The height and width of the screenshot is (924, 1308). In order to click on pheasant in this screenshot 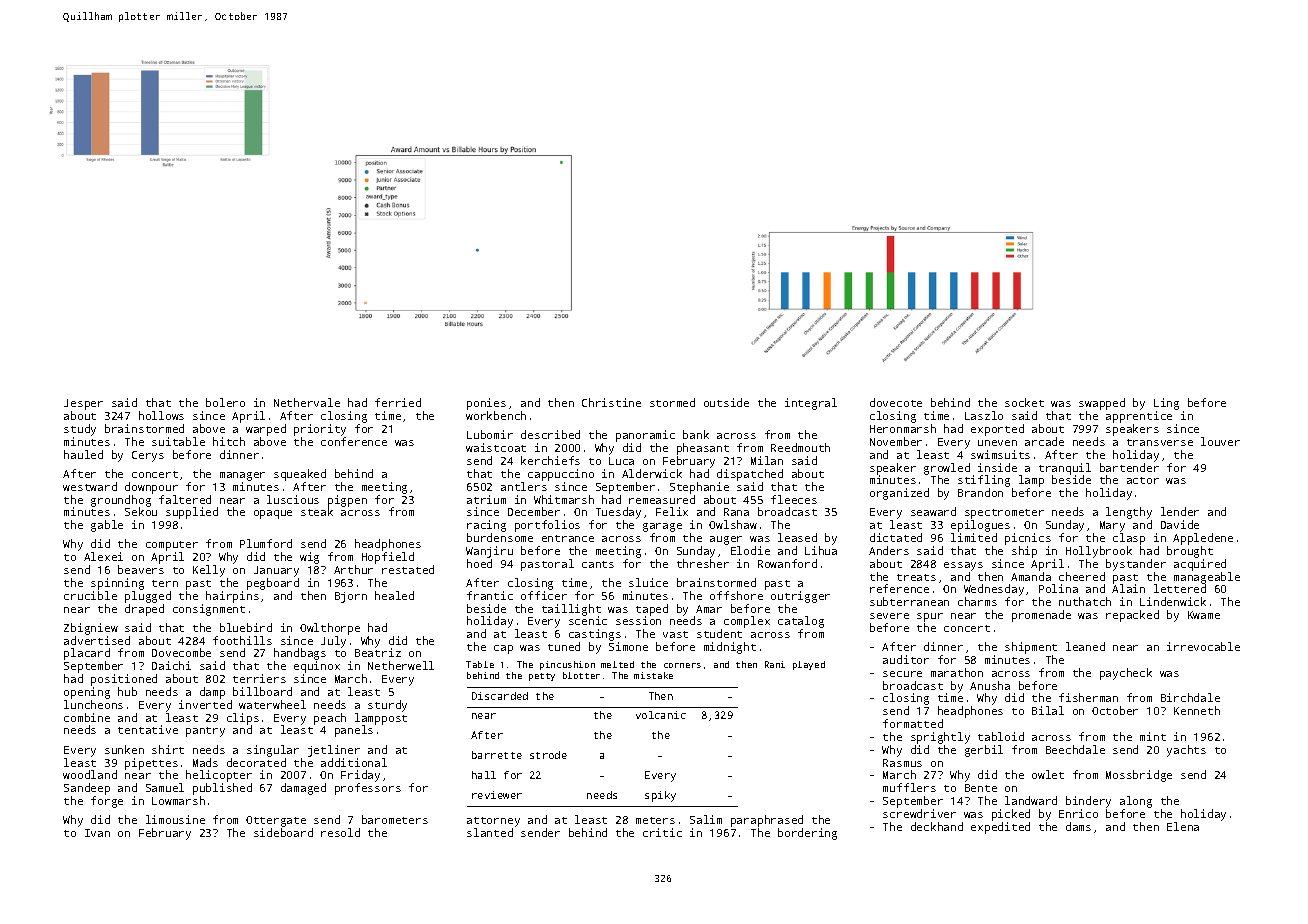, I will do `click(703, 449)`.
